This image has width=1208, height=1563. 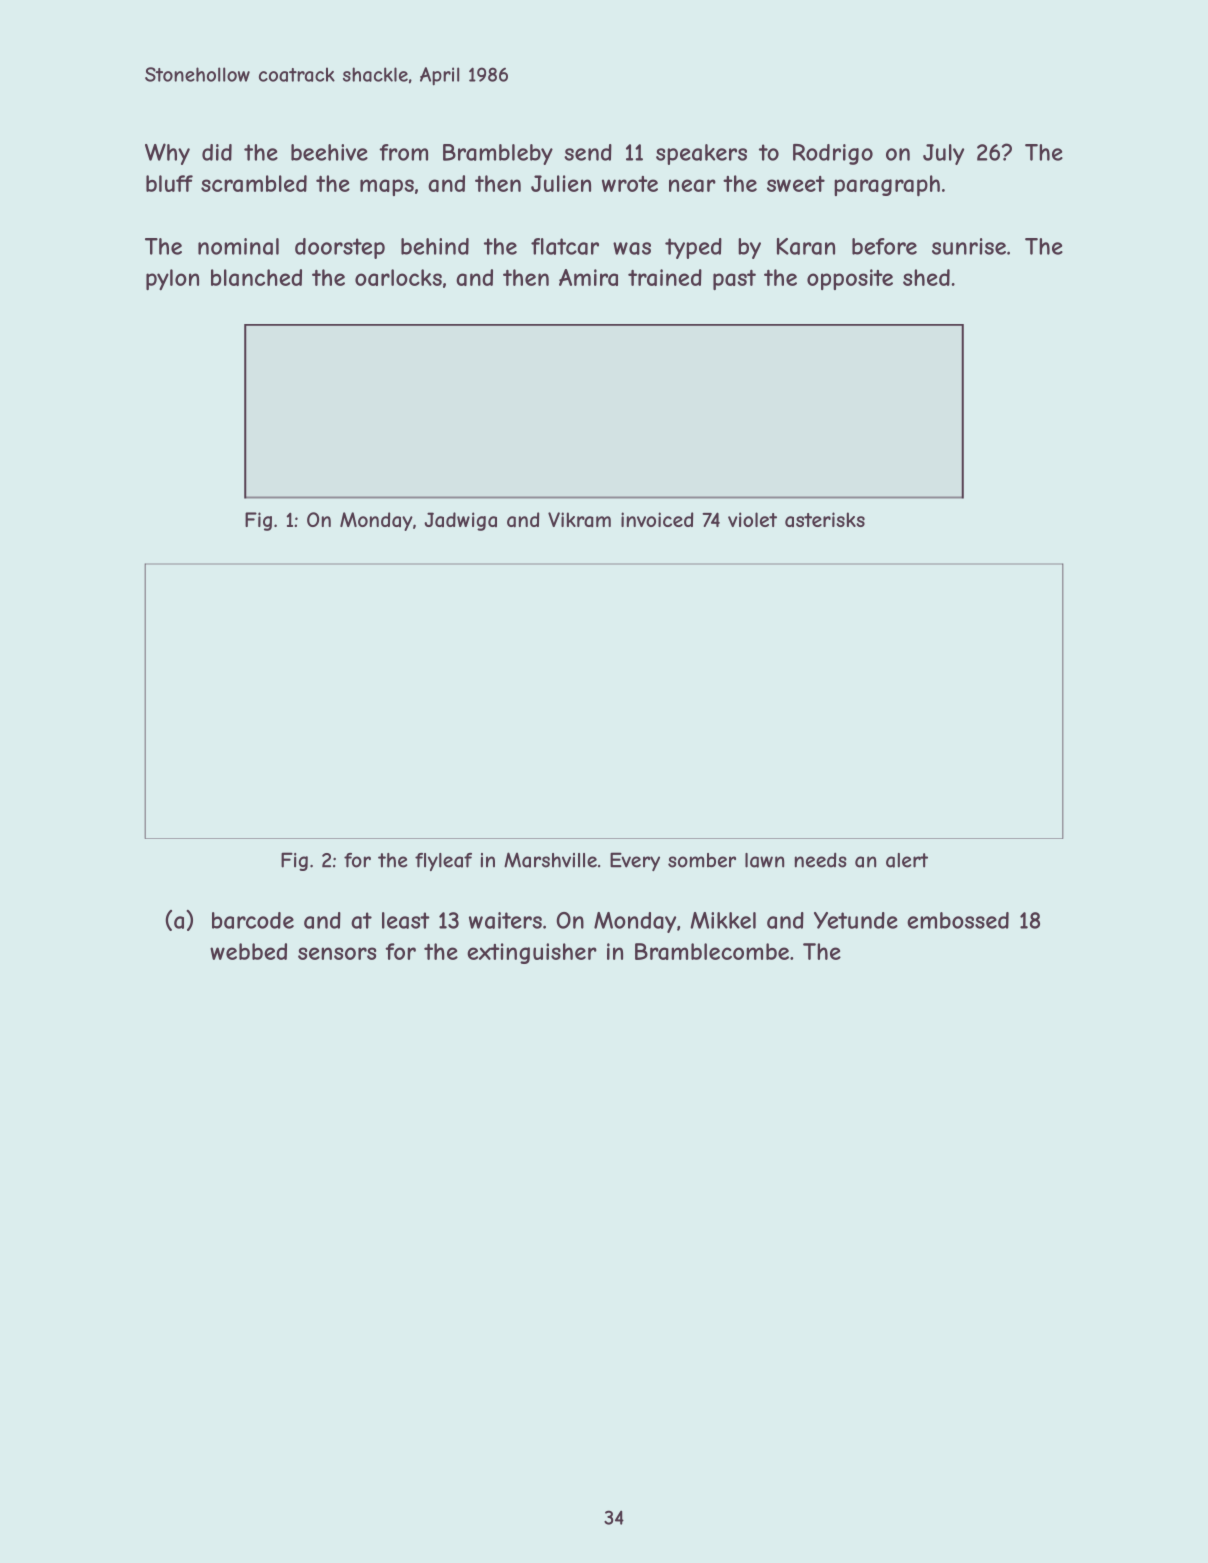 I want to click on speakers, so click(x=701, y=154).
